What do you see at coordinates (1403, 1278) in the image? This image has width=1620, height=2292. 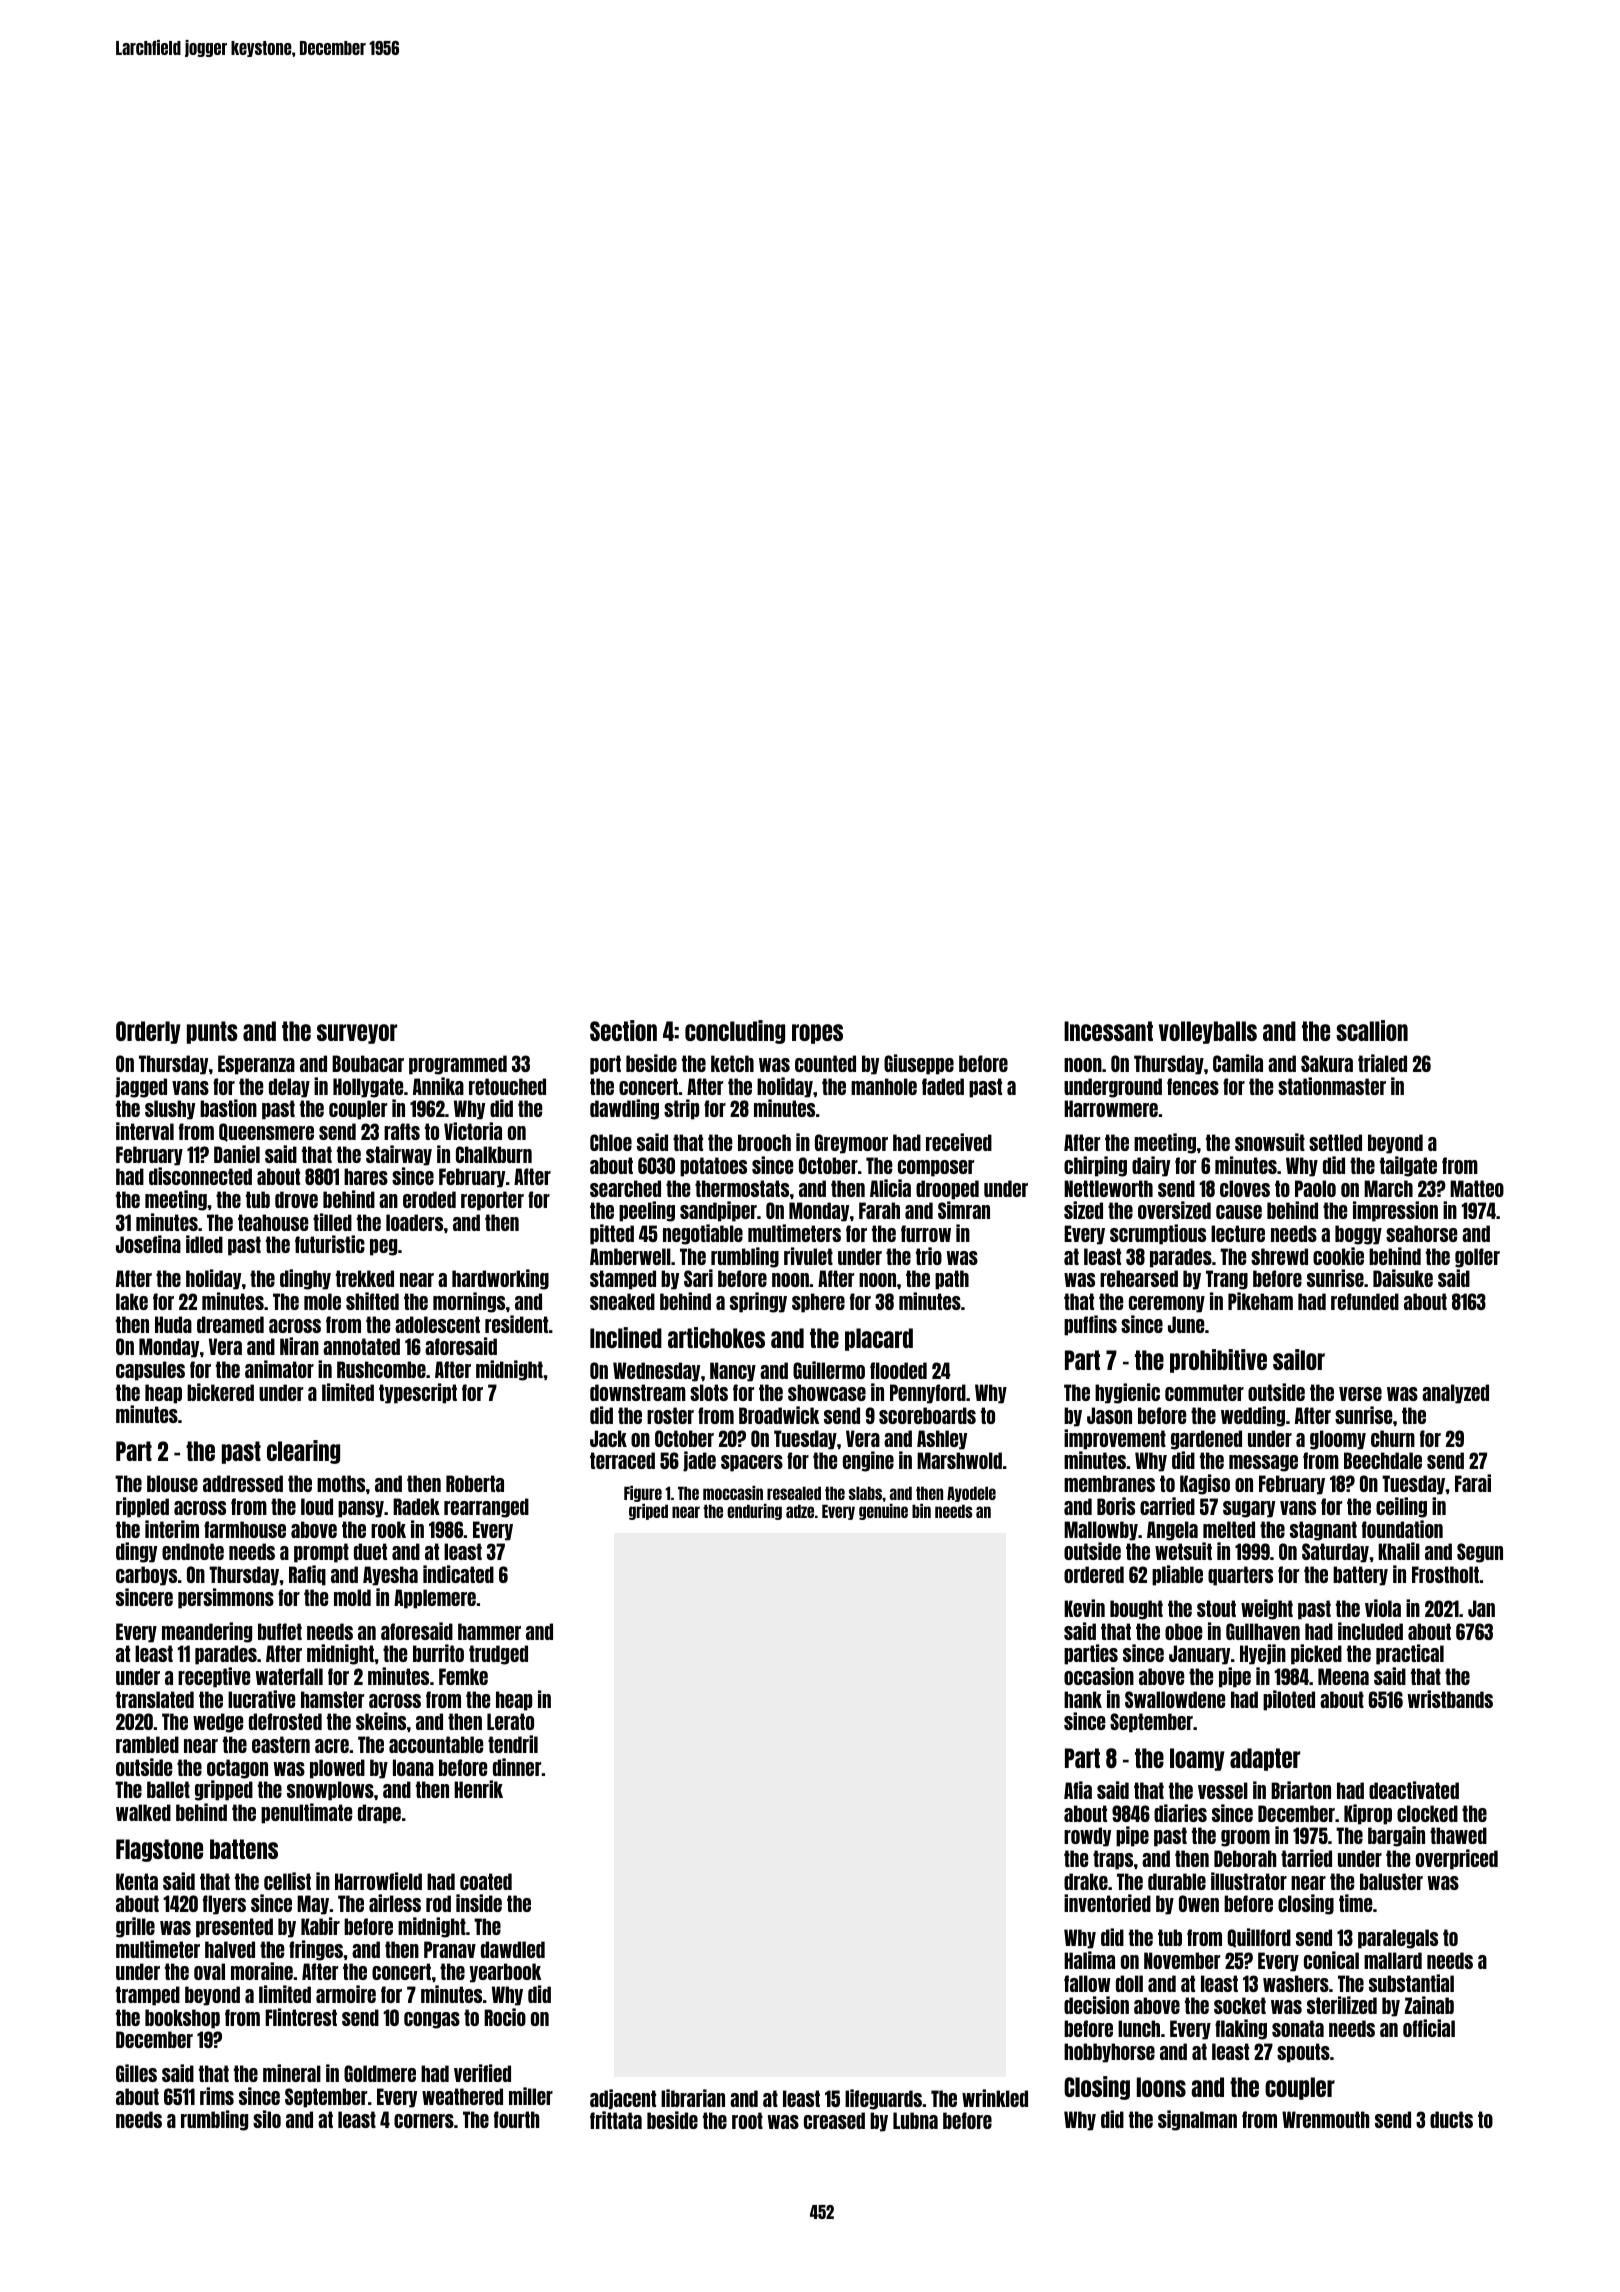 I see `Daisuke` at bounding box center [1403, 1278].
